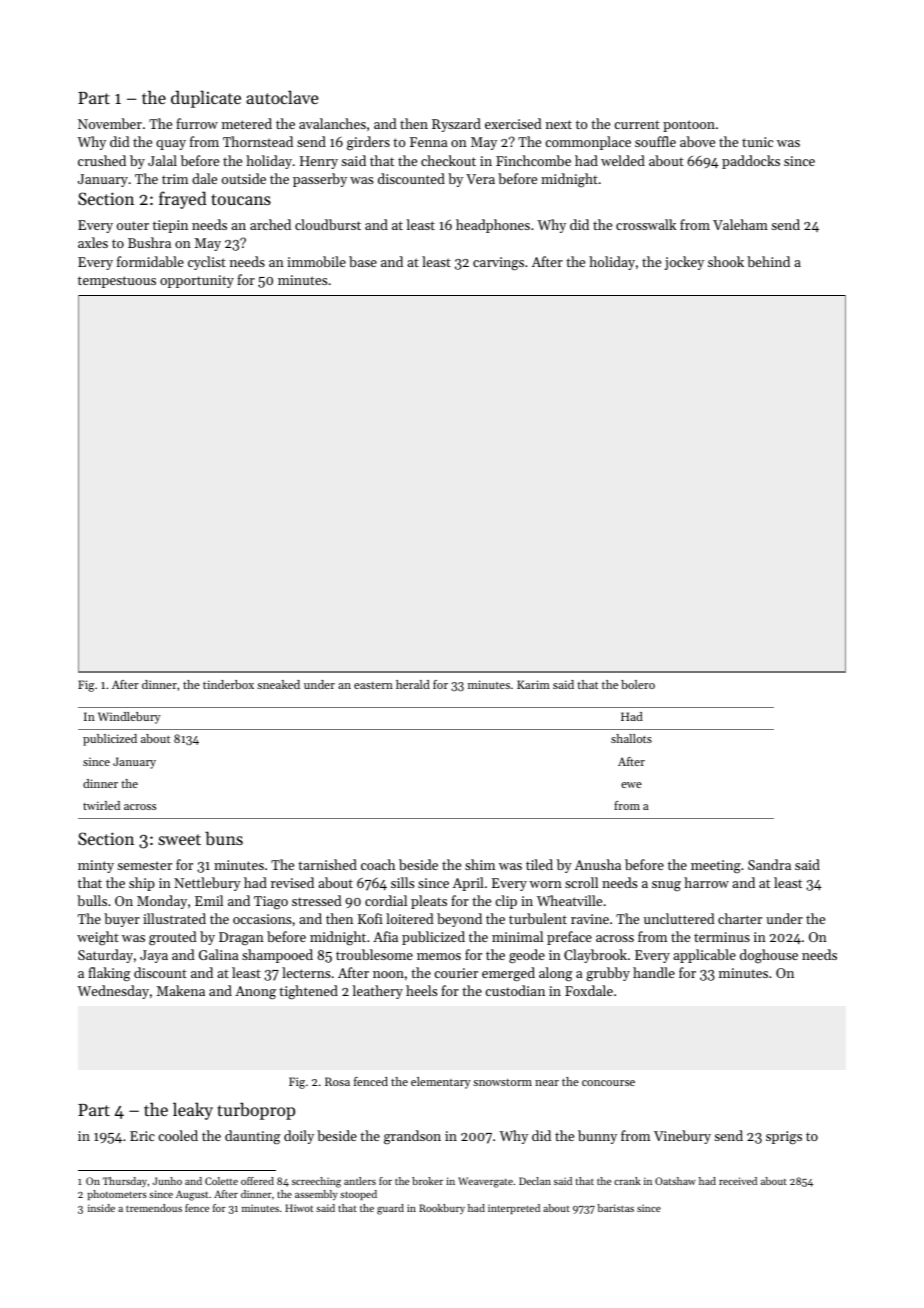 This screenshot has width=924, height=1308. I want to click on doghouse, so click(769, 956).
